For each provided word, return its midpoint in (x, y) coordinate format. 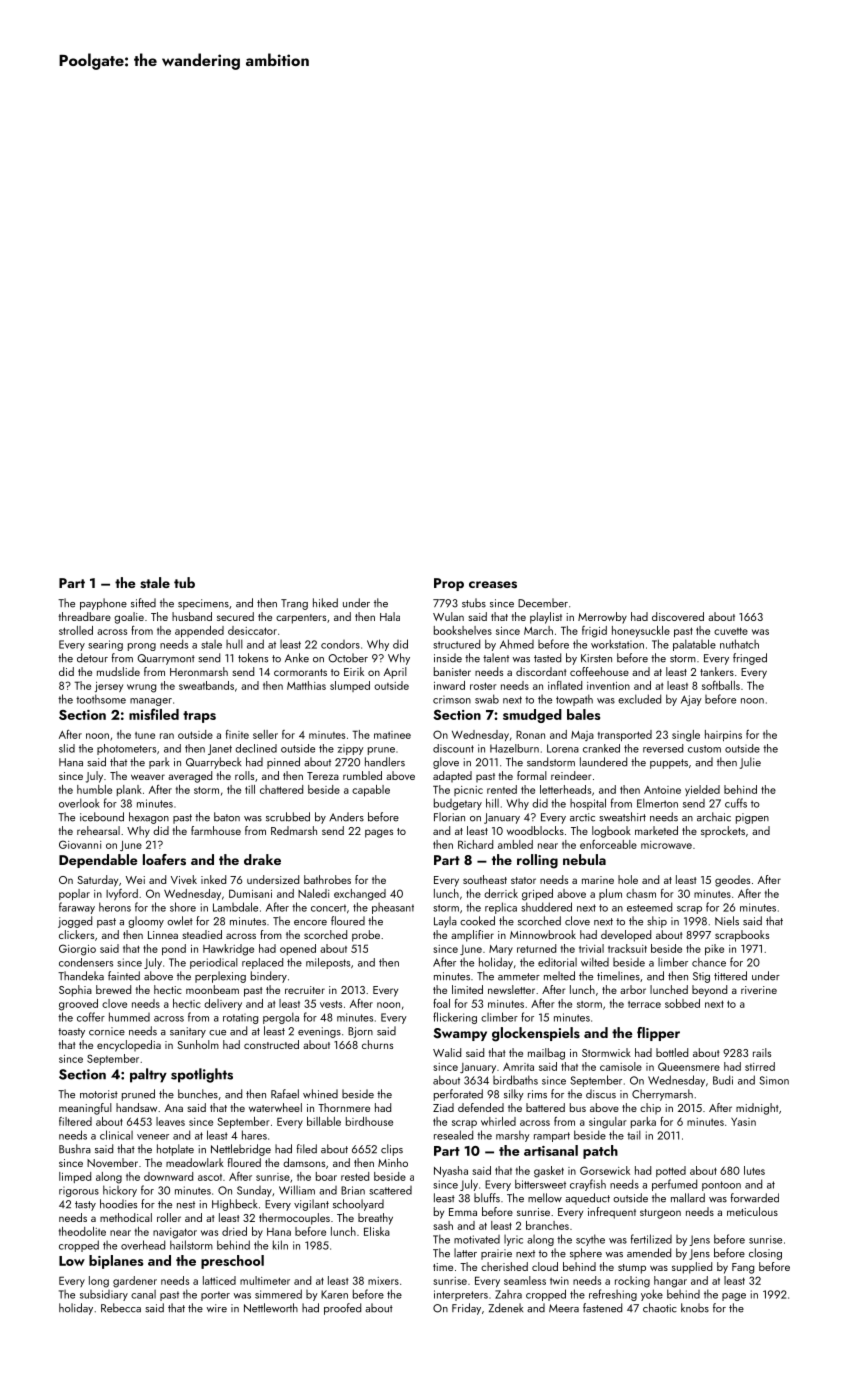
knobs (695, 1308)
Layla (445, 922)
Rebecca (121, 1308)
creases (493, 585)
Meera (564, 1308)
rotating (240, 1018)
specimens (203, 604)
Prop (449, 584)
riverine (759, 990)
